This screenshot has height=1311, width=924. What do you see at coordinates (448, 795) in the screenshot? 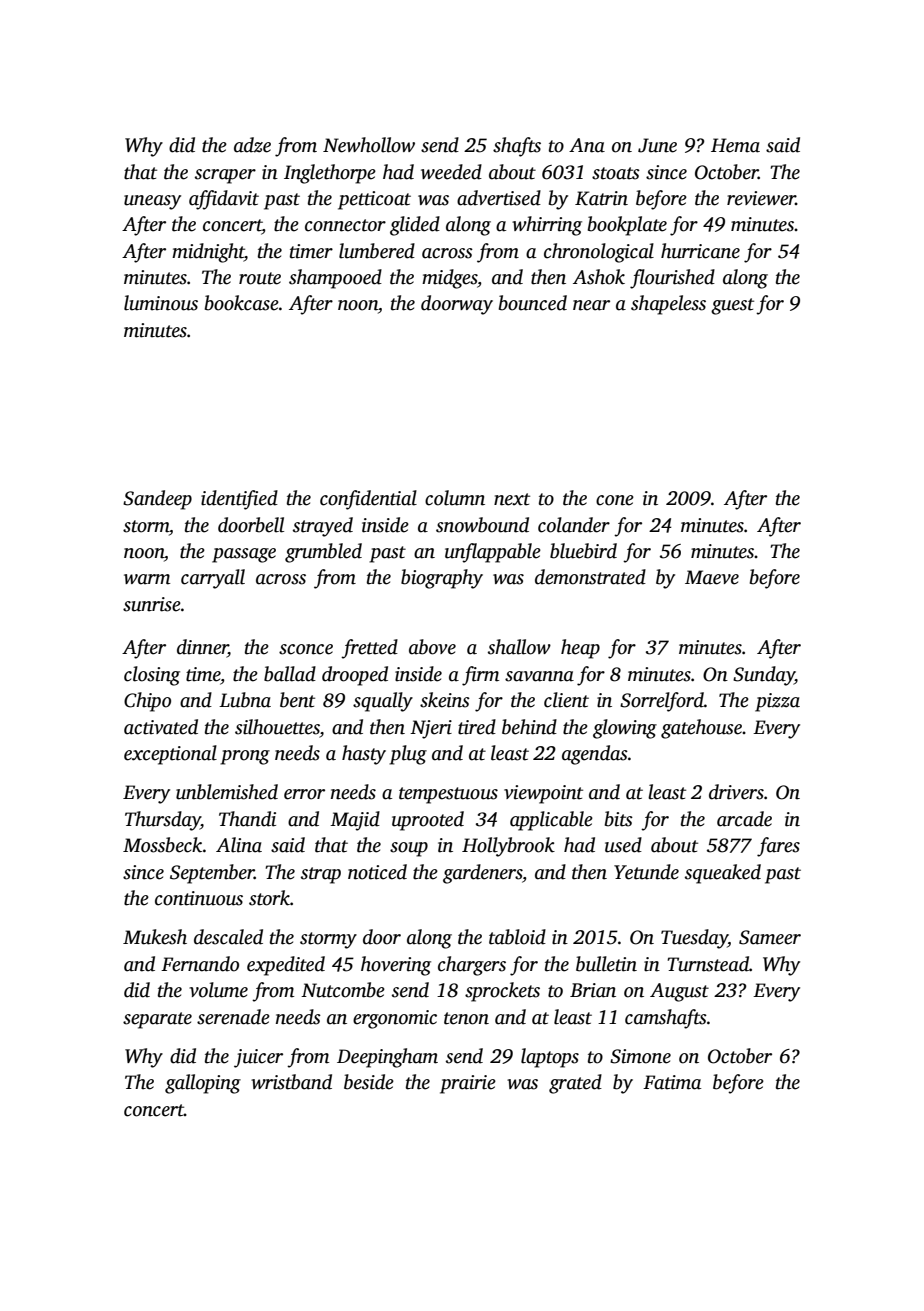
I see `tempestuous` at bounding box center [448, 795].
